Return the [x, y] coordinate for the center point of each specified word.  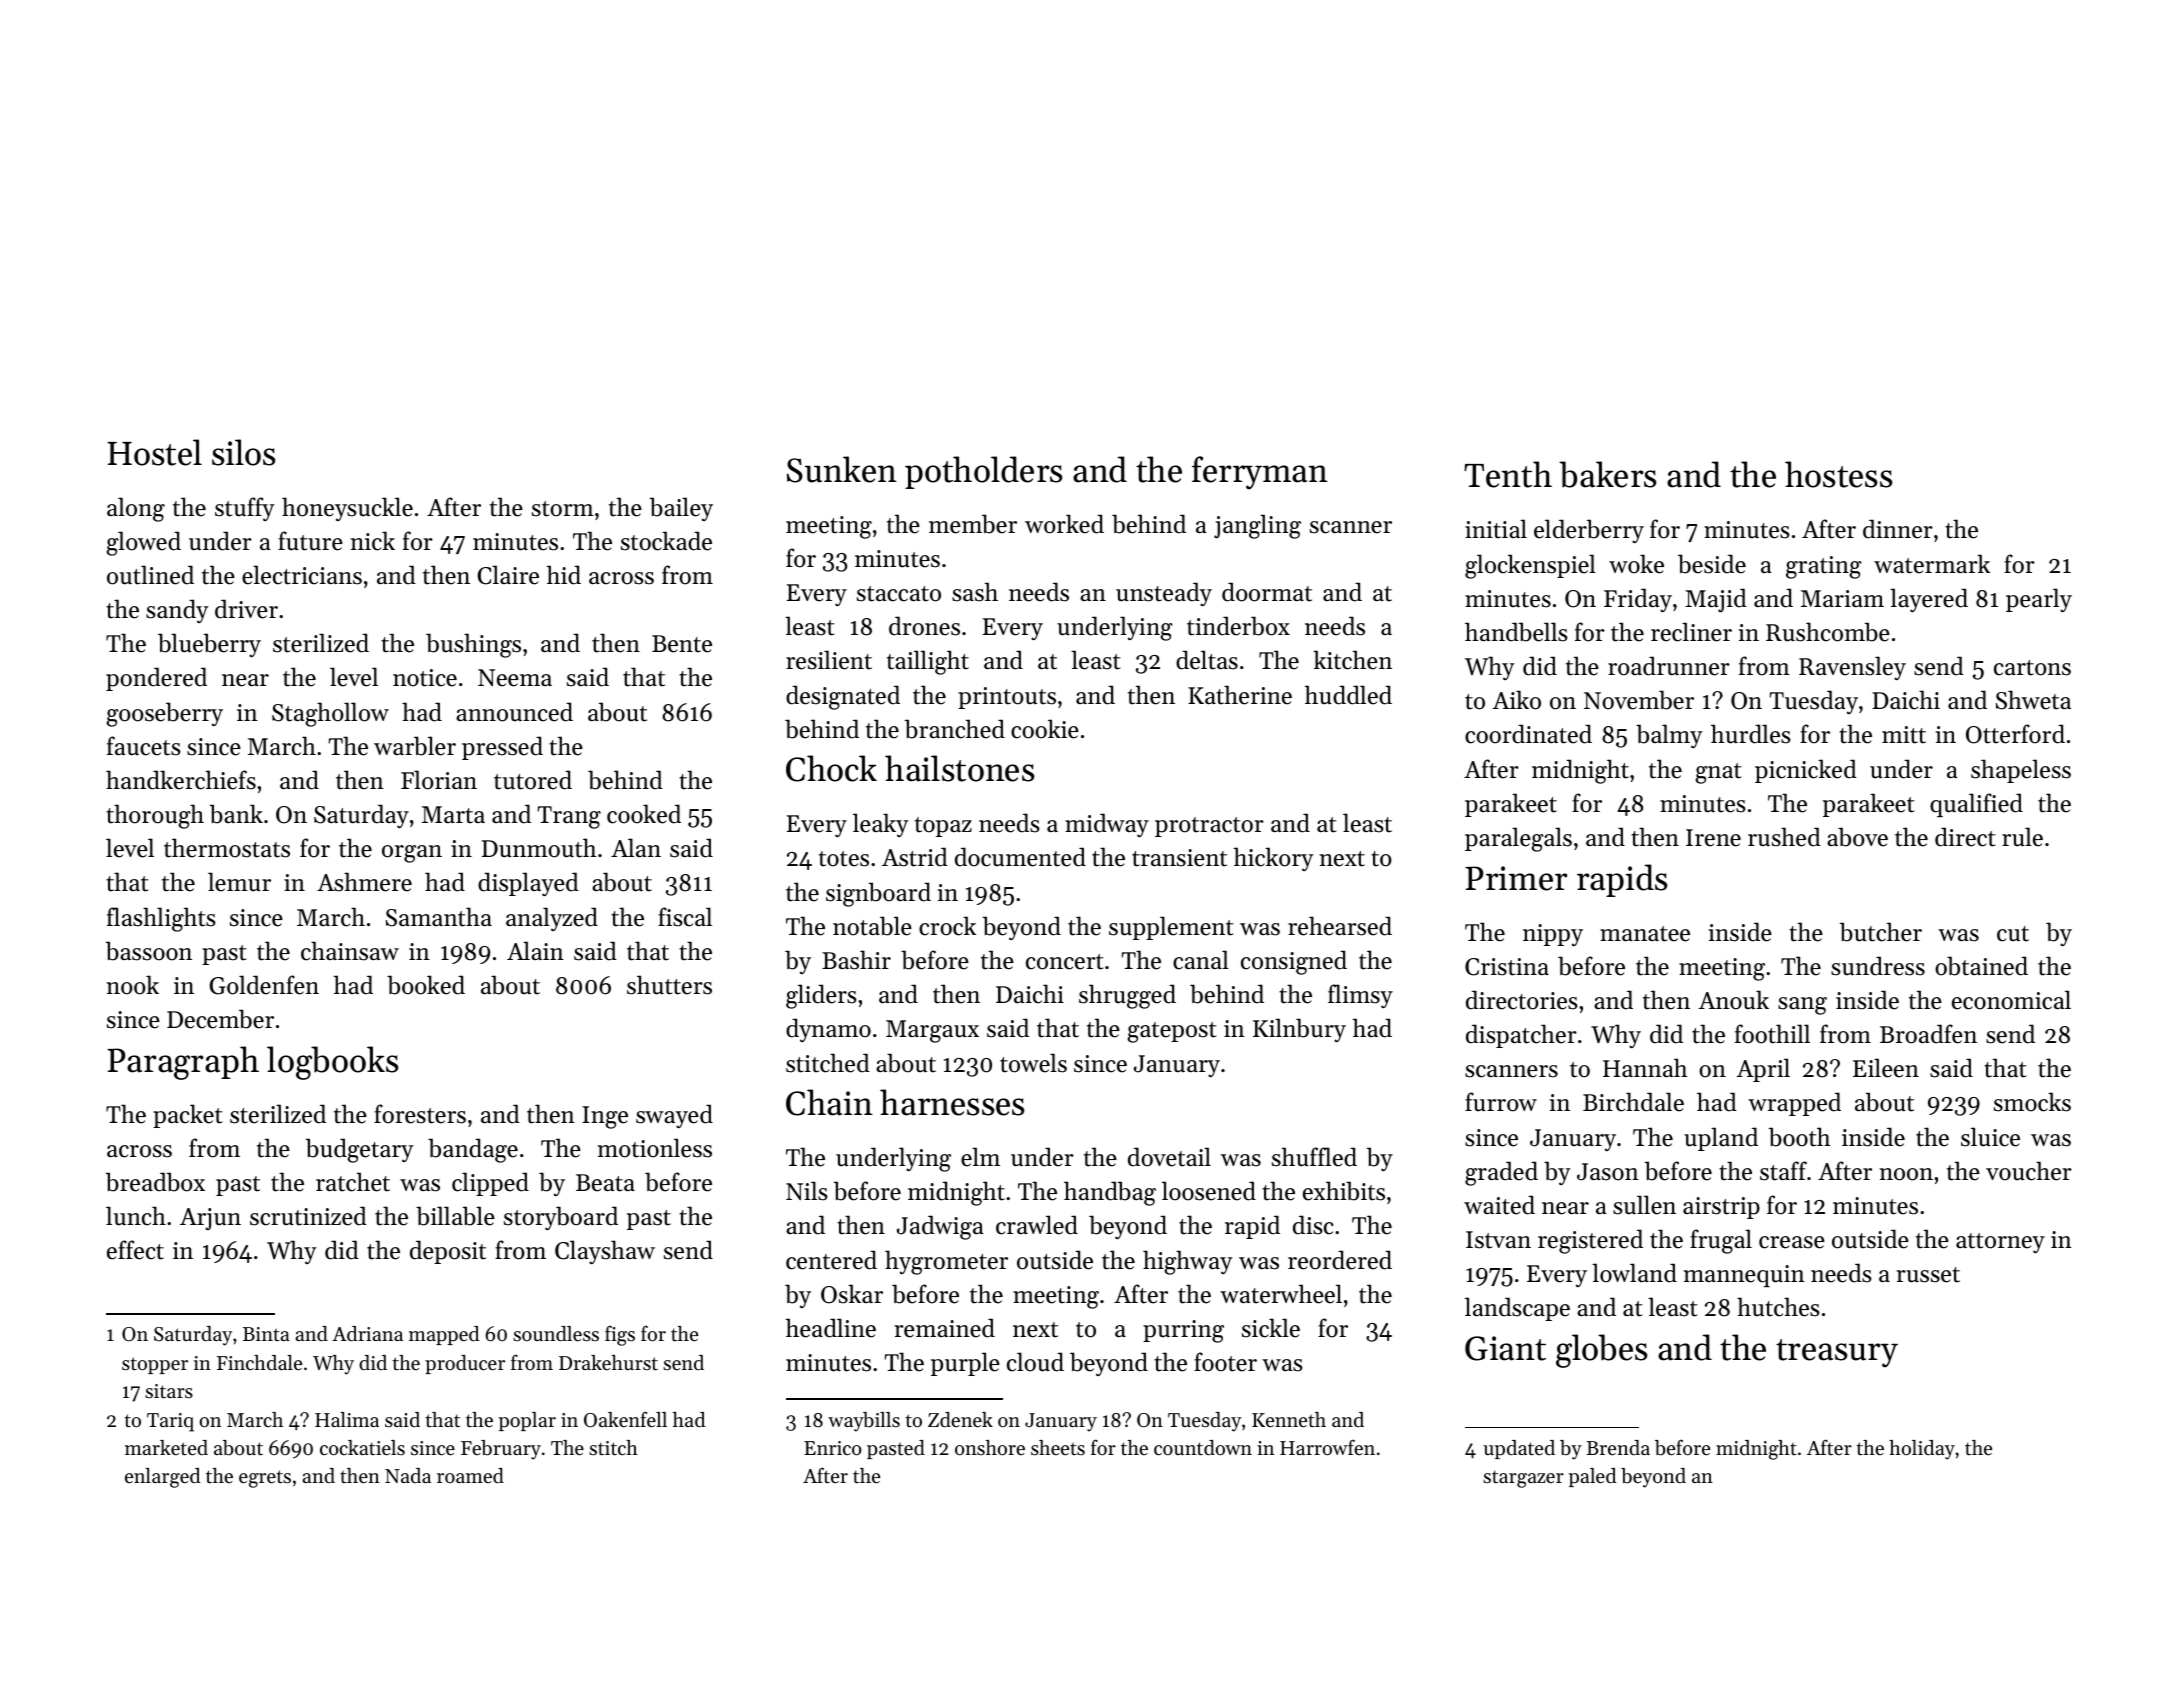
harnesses [952, 1102]
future [310, 541]
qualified [1976, 805]
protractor [1209, 827]
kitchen [1352, 660]
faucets [144, 746]
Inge [605, 1117]
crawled [1037, 1225]
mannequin [1744, 1276]
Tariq [170, 1422]
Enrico [832, 1448]
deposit [448, 1252]
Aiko [1517, 700]
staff [1783, 1171]
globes [1601, 1351]
